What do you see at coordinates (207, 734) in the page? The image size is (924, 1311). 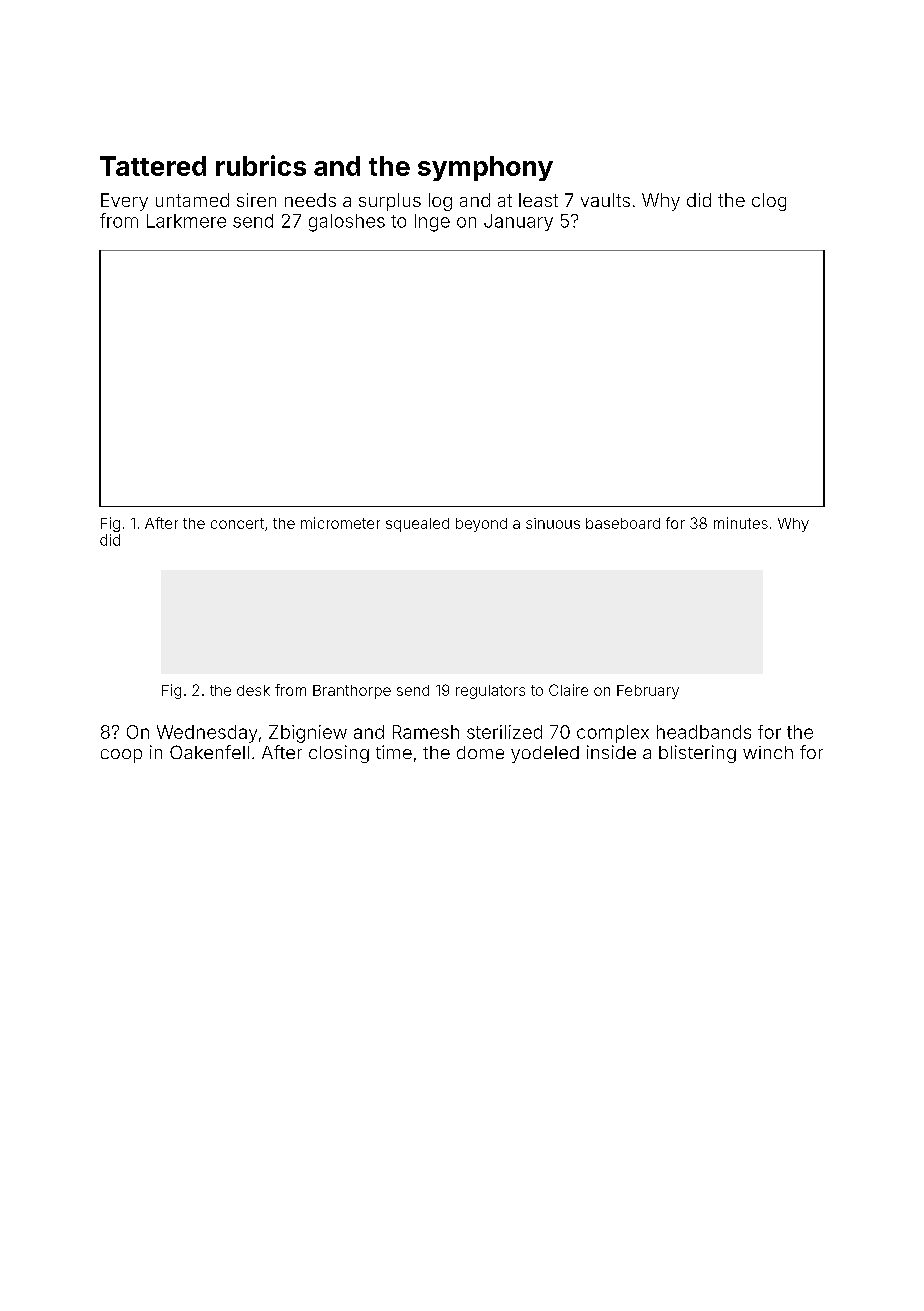 I see `Wednesday` at bounding box center [207, 734].
